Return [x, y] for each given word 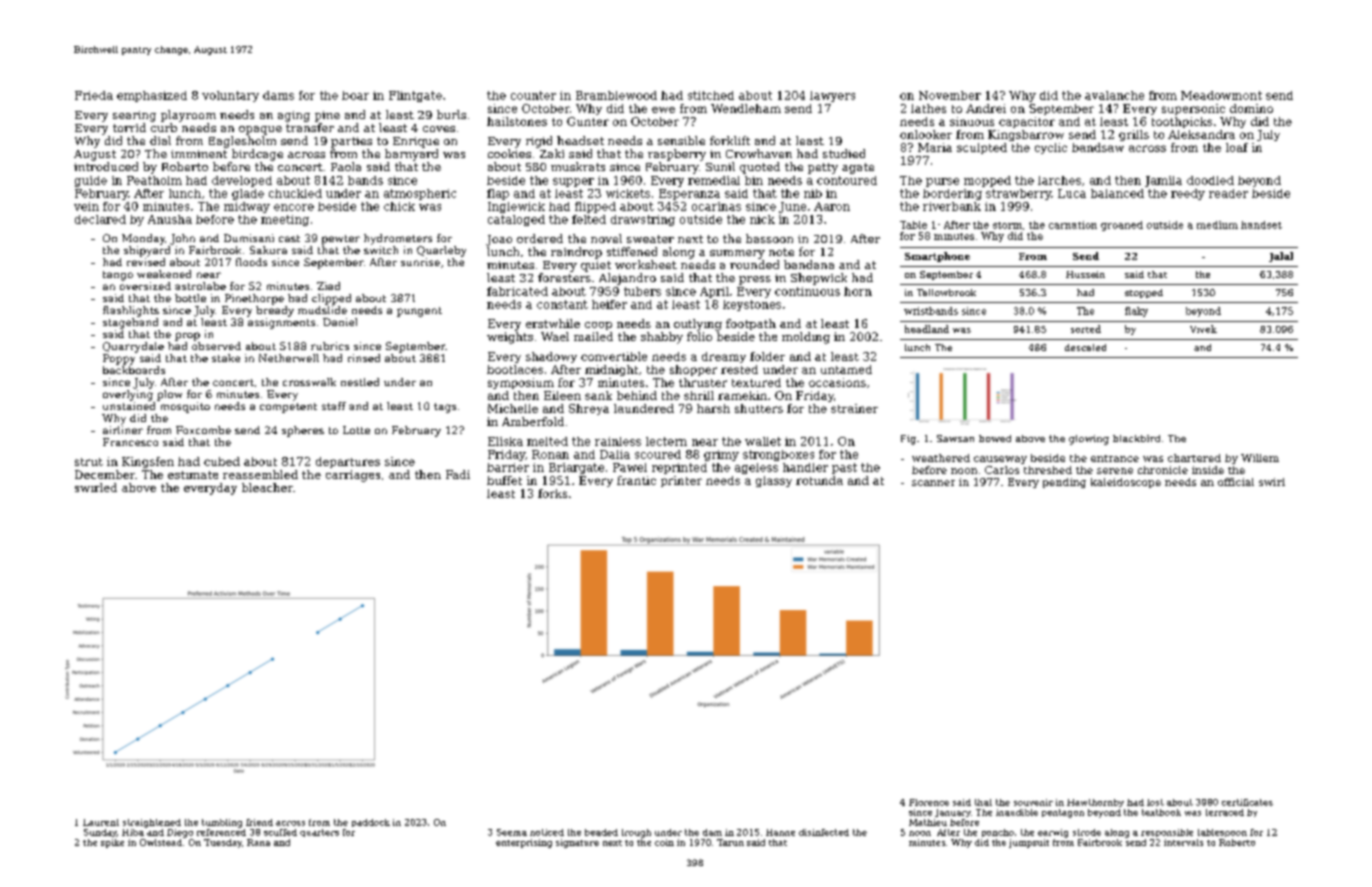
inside [1208, 470]
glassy [774, 481]
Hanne [780, 832]
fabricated [517, 291]
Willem [1260, 458]
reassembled [260, 474]
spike [112, 843]
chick [399, 206]
